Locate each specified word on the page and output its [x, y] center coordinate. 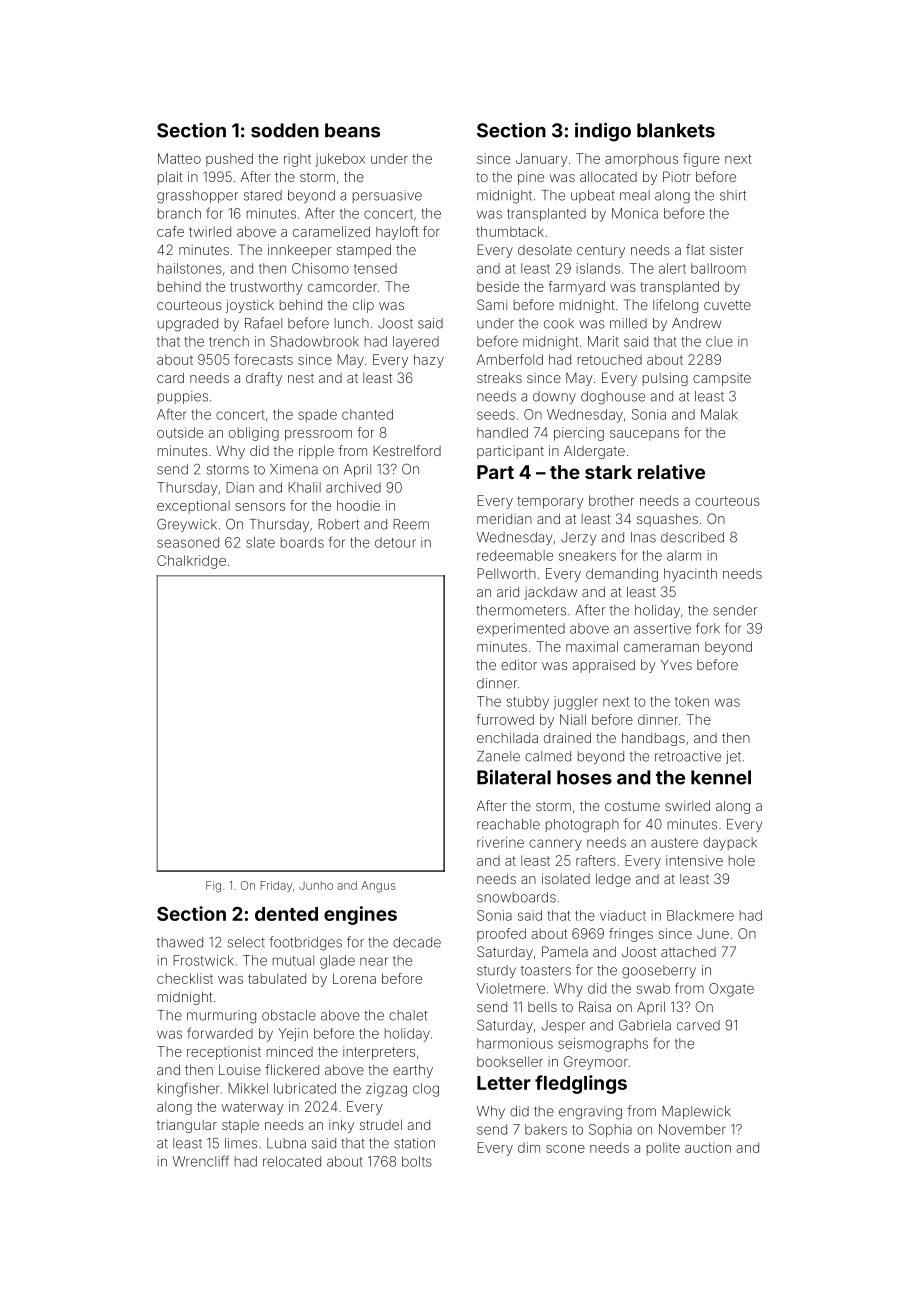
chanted [367, 414]
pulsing [665, 379]
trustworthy [266, 288]
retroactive [688, 756]
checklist [185, 978]
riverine [500, 842]
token [692, 701]
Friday [276, 886]
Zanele [498, 756]
